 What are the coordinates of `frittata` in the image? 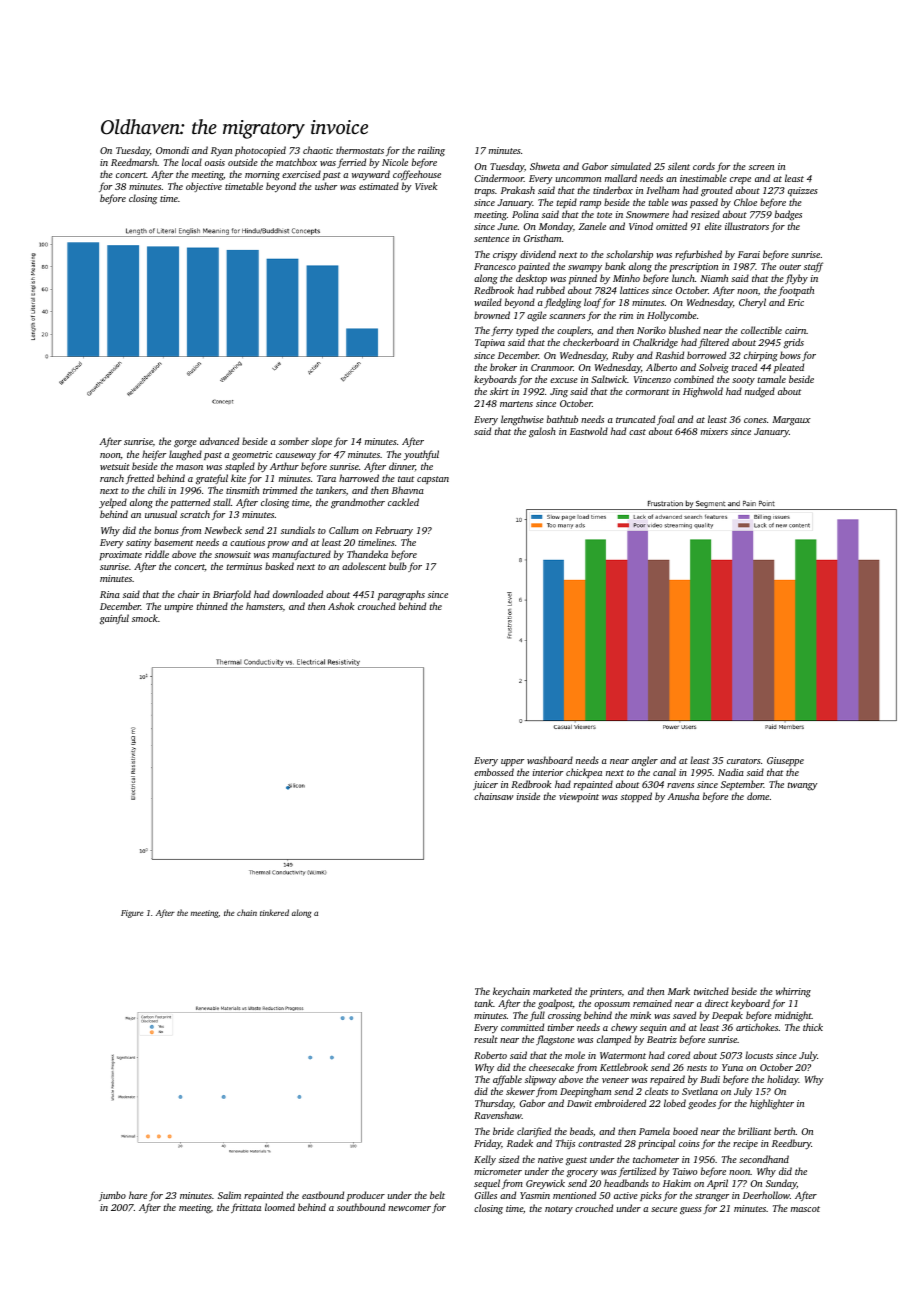 It's located at (246, 1208).
